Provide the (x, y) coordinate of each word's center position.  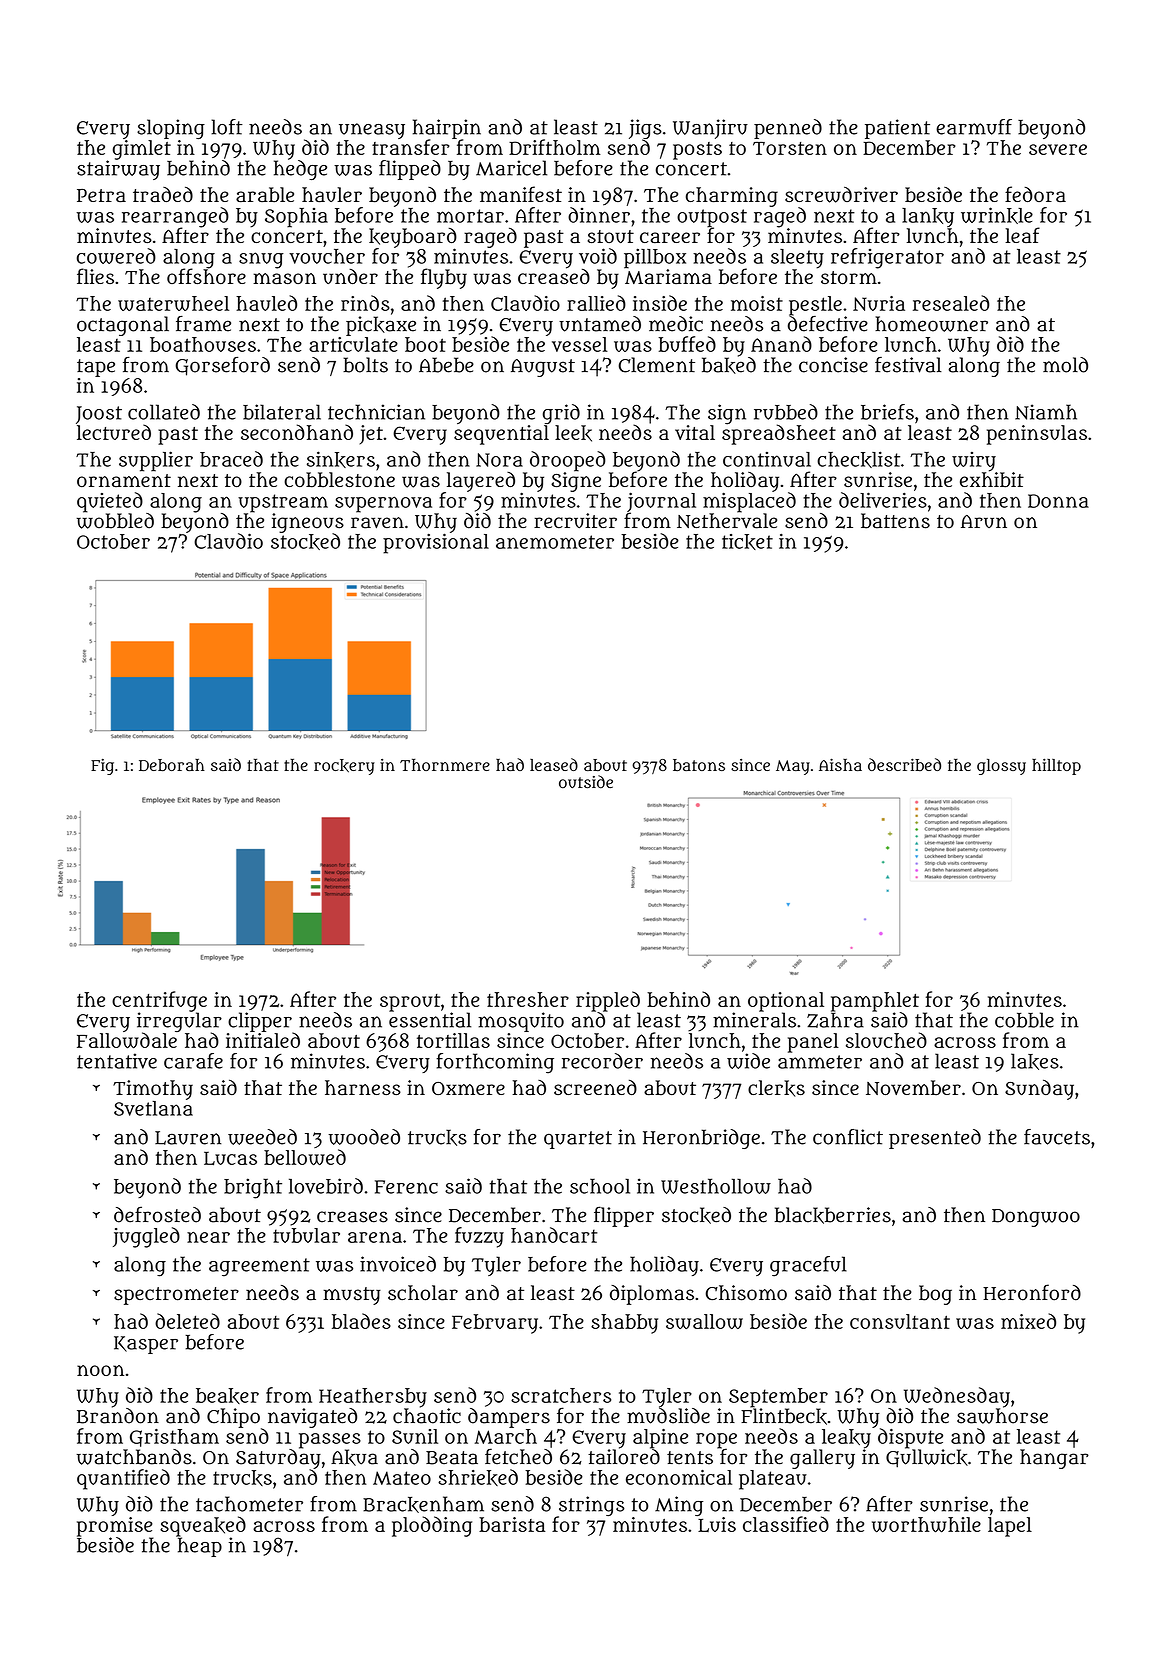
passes (330, 1441)
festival (908, 365)
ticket (747, 542)
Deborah (172, 765)
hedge (300, 170)
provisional (436, 543)
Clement (657, 365)
